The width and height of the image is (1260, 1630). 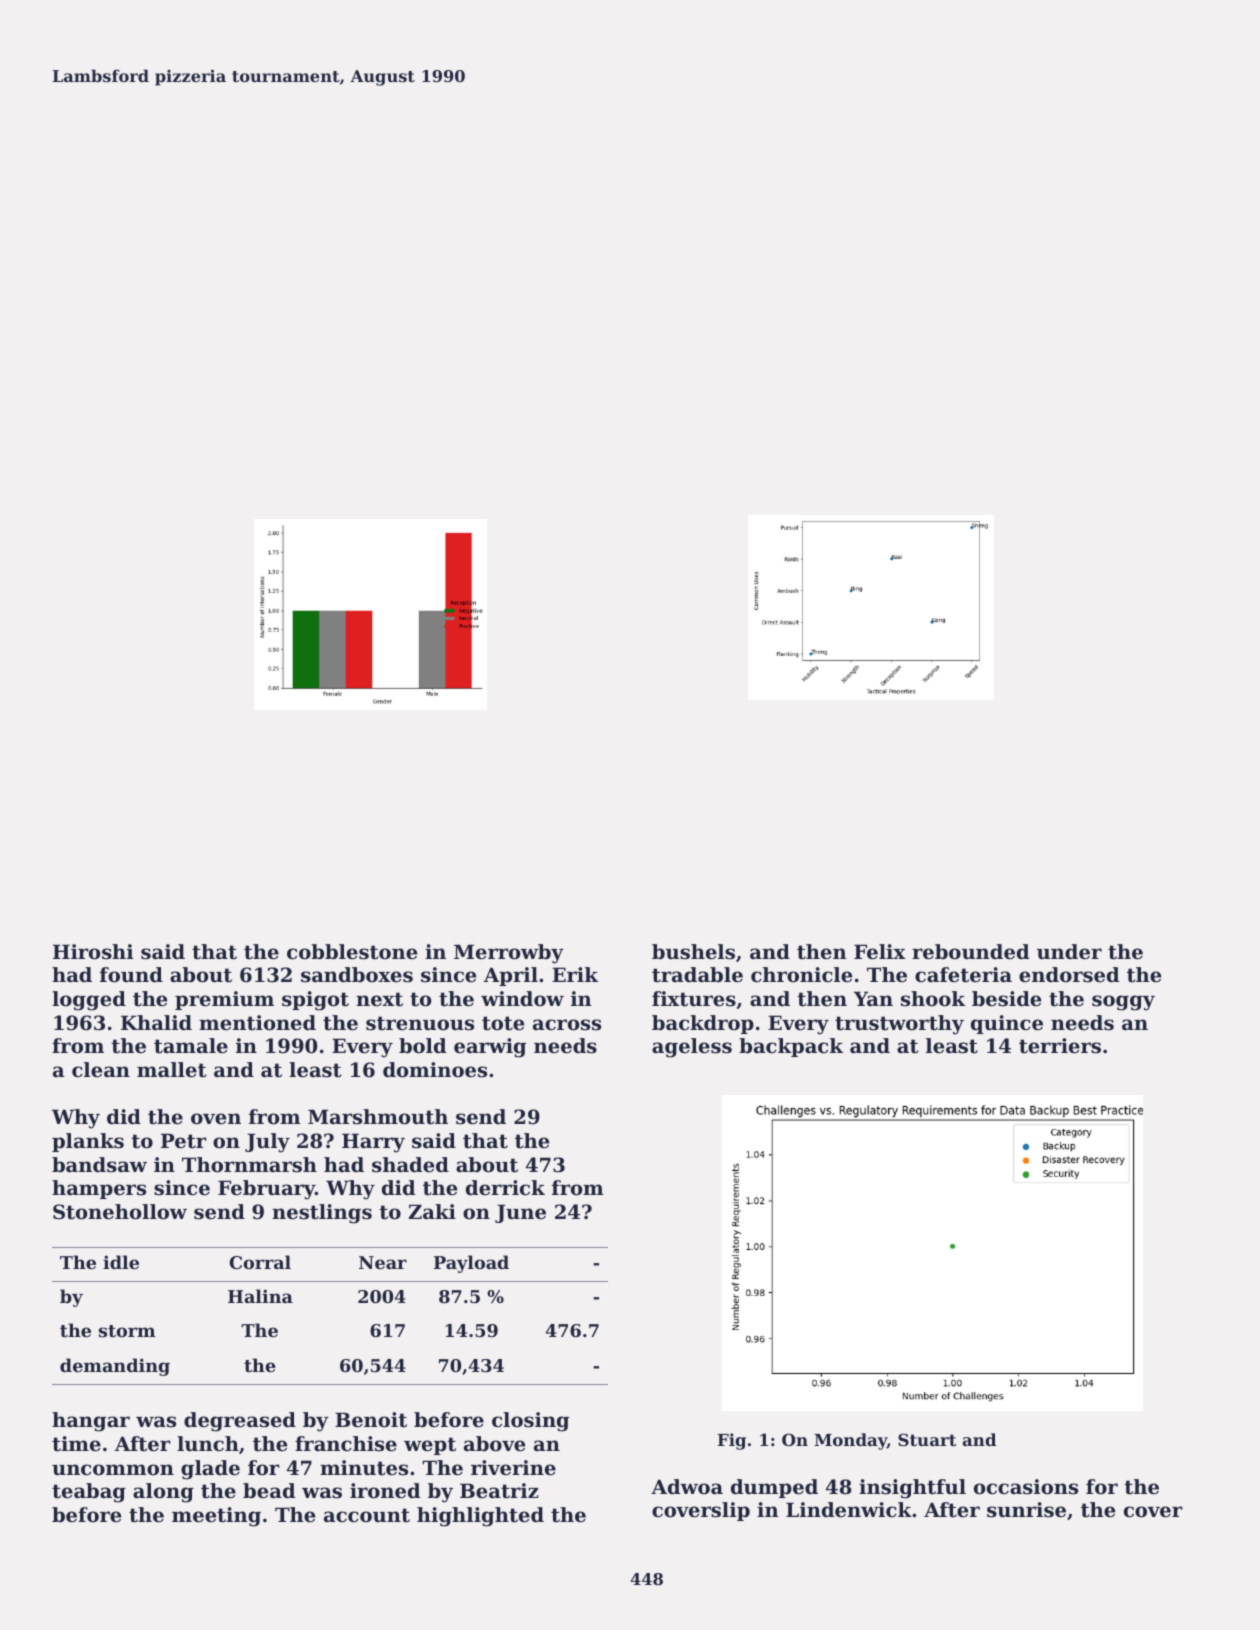 What do you see at coordinates (432, 1212) in the image?
I see `Zaki` at bounding box center [432, 1212].
